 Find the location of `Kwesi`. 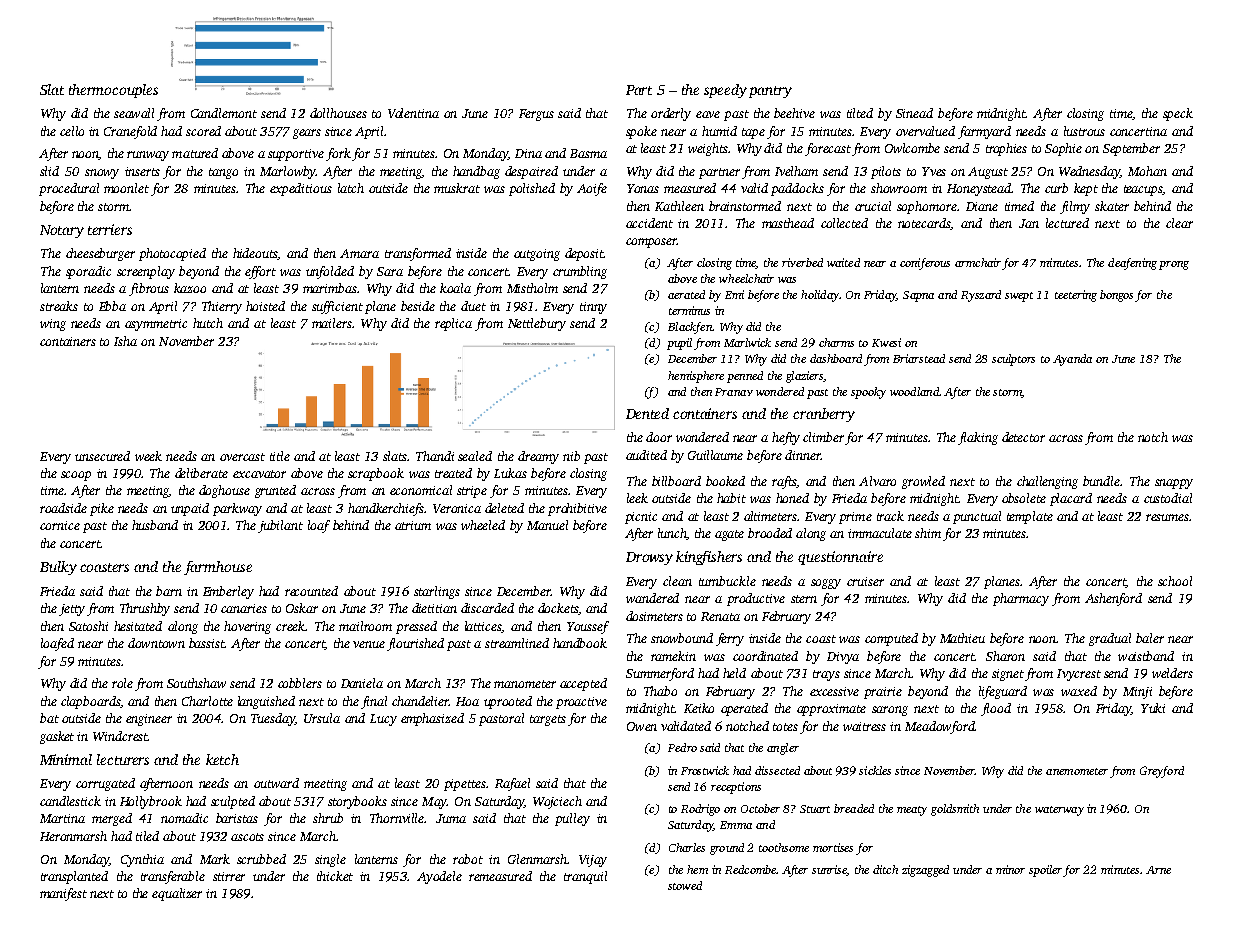

Kwesi is located at coordinates (886, 342).
